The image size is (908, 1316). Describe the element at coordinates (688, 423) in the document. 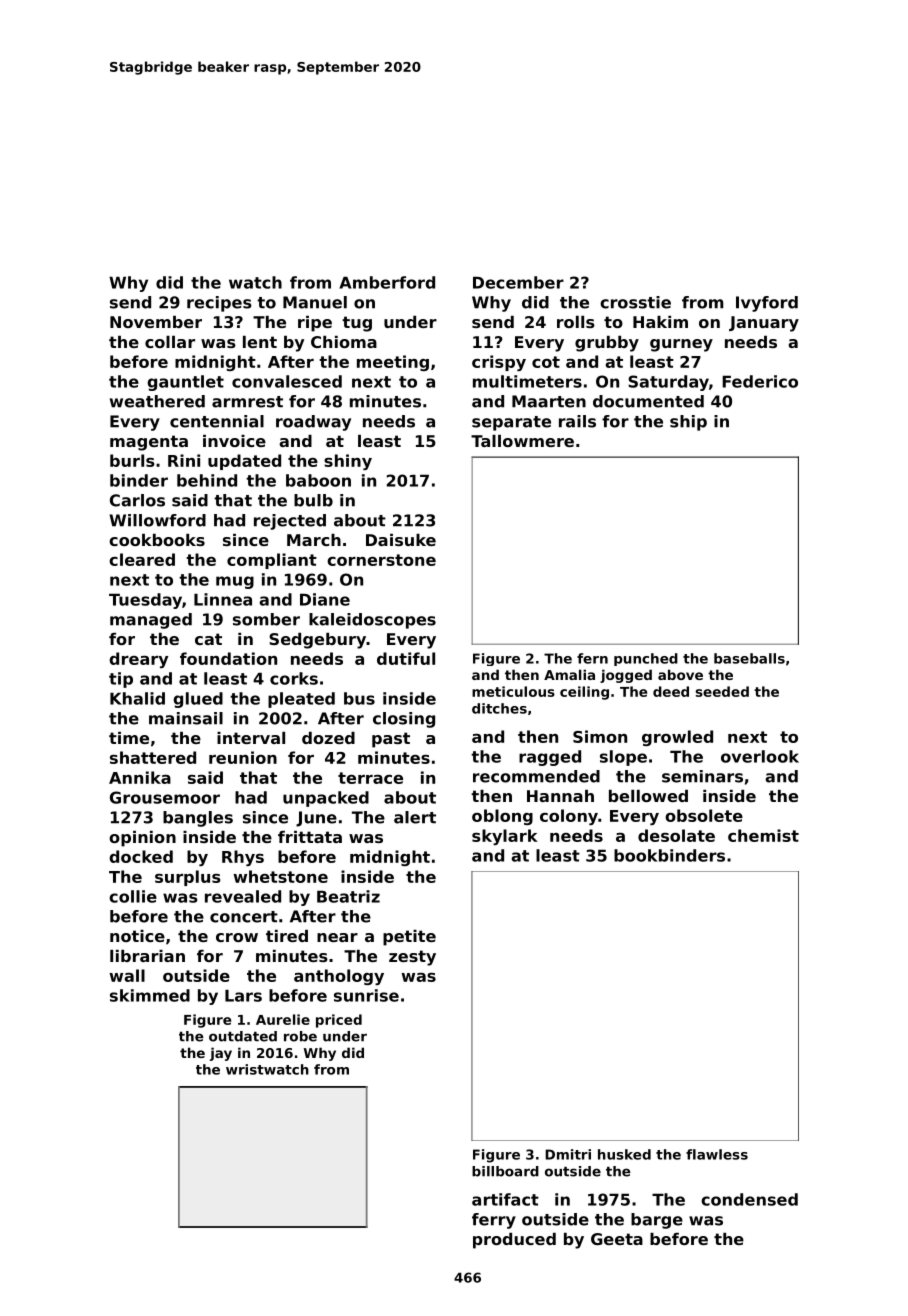

I see `ship` at that location.
